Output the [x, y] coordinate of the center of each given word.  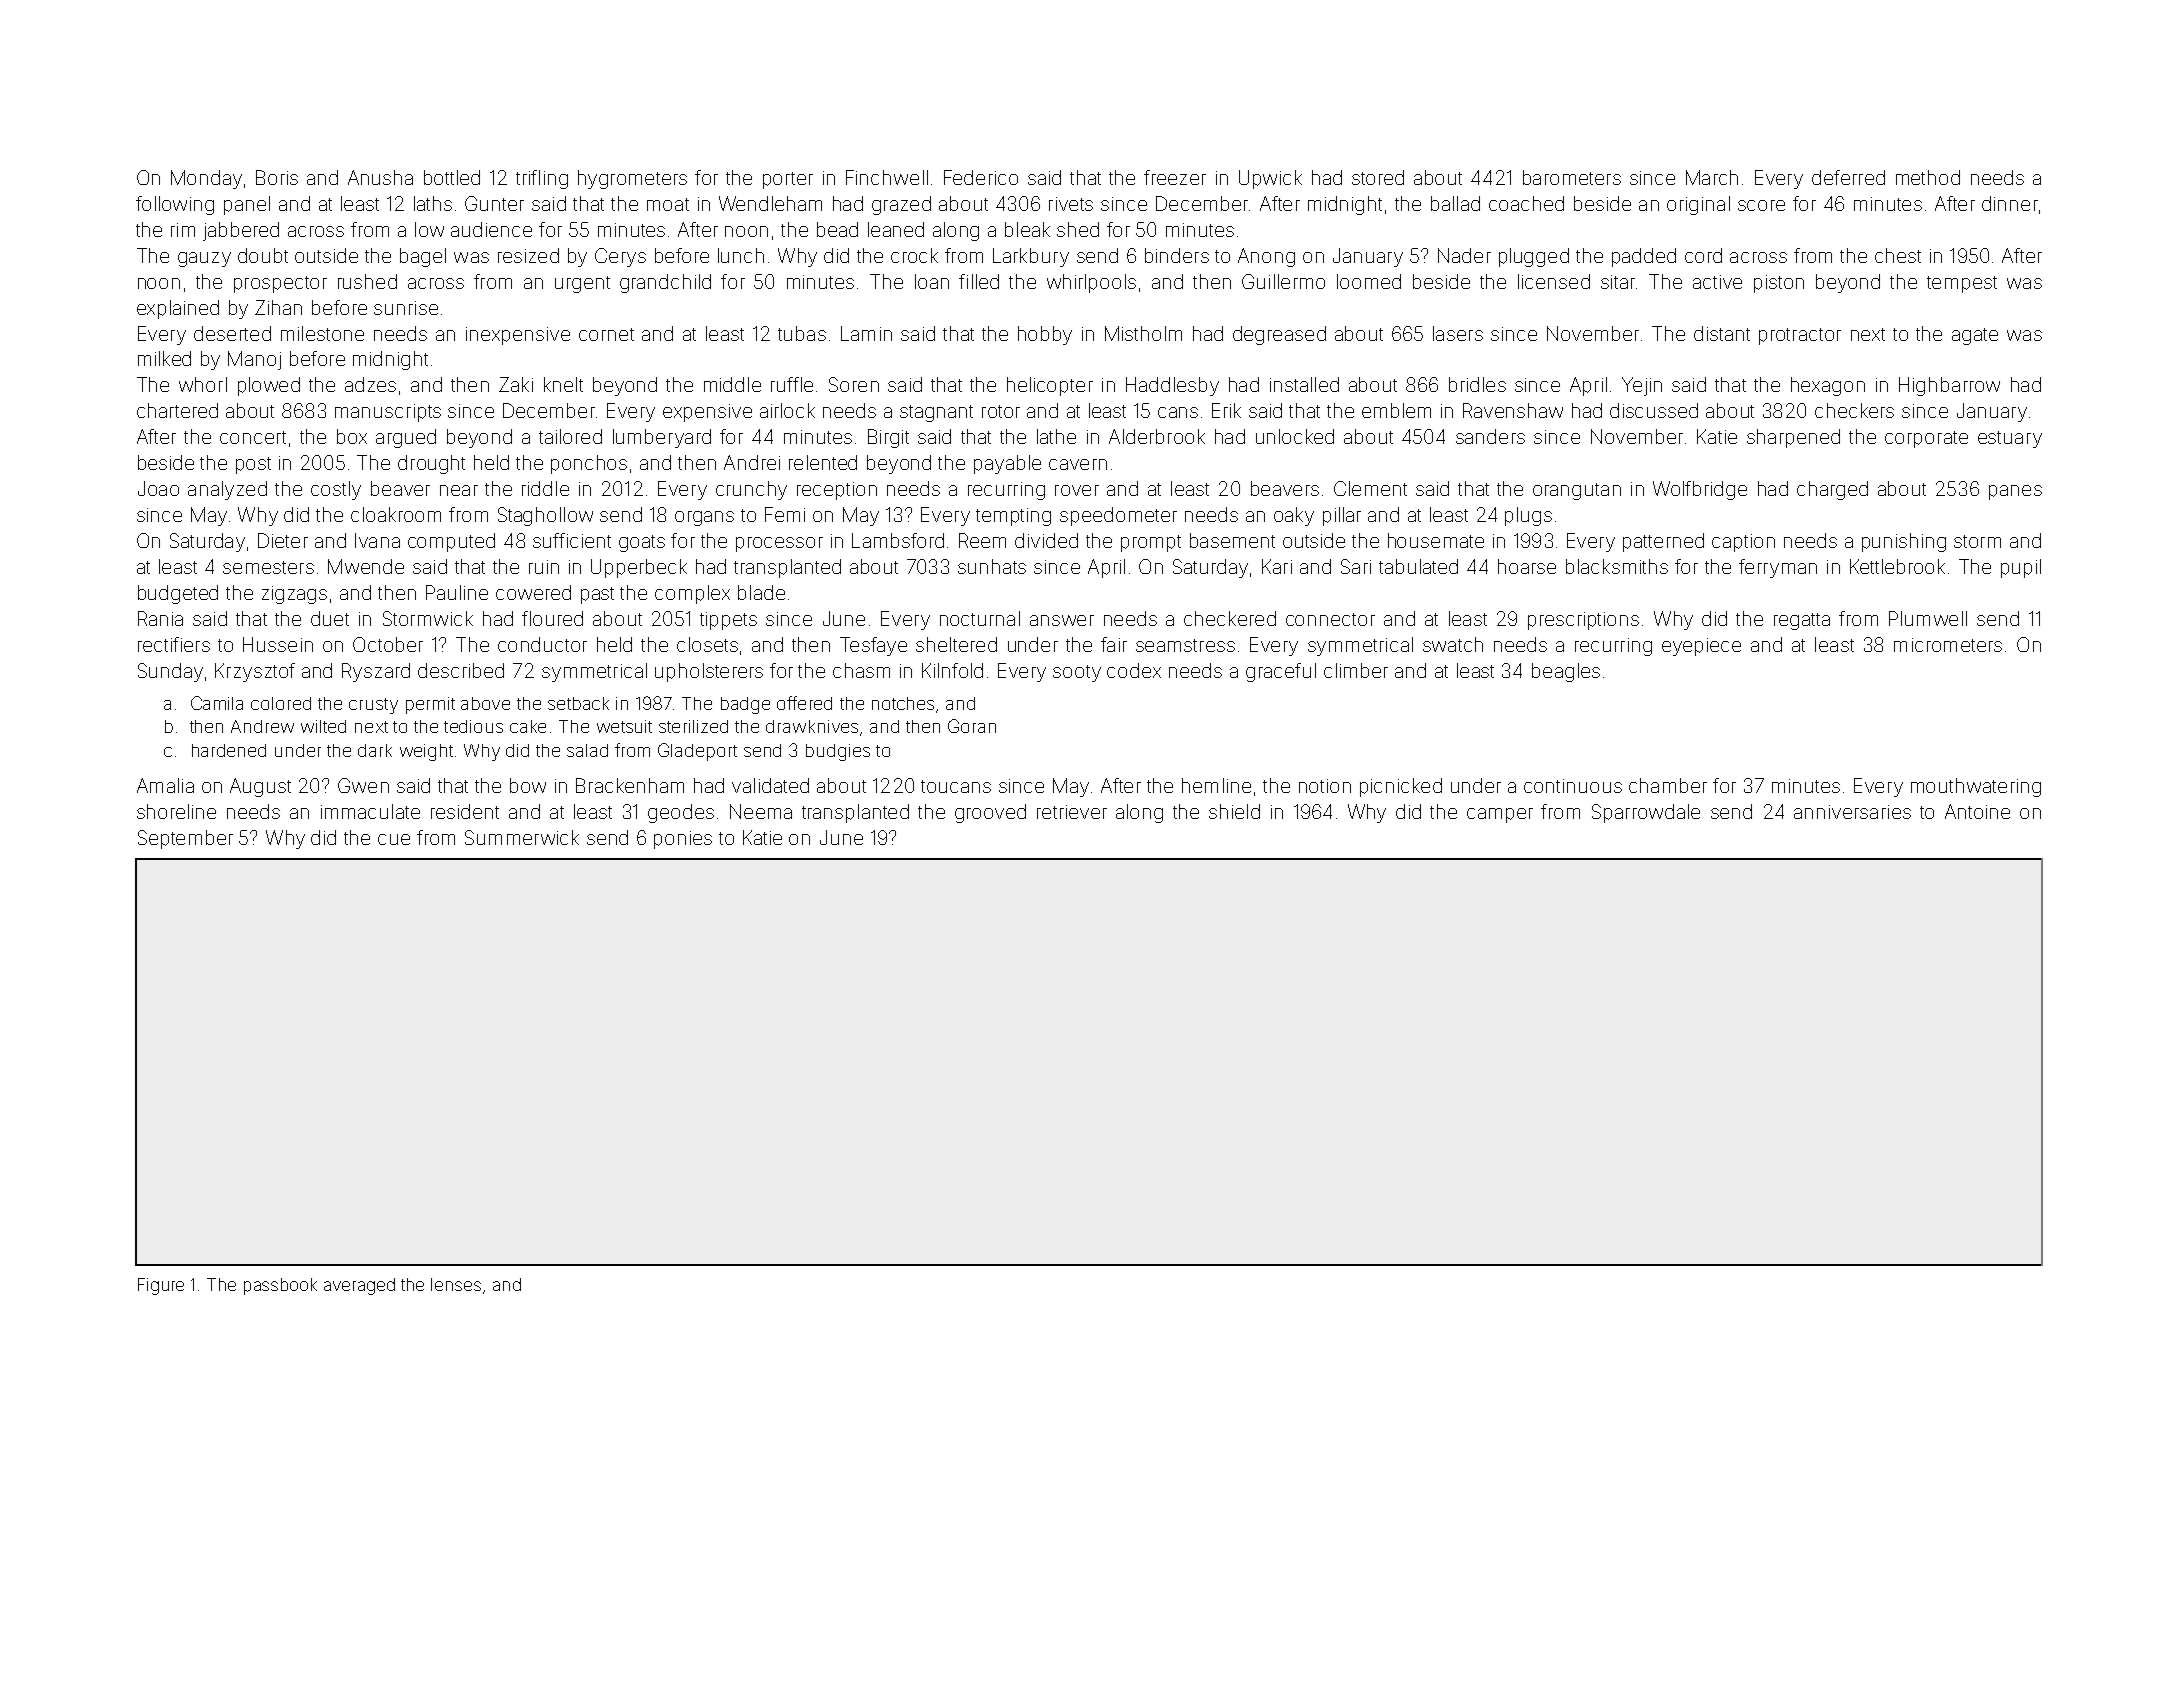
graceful [1281, 672]
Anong [1266, 257]
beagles [1566, 672]
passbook [280, 1286]
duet [330, 618]
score [1761, 205]
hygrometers [632, 179]
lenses [456, 1284]
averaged [359, 1286]
